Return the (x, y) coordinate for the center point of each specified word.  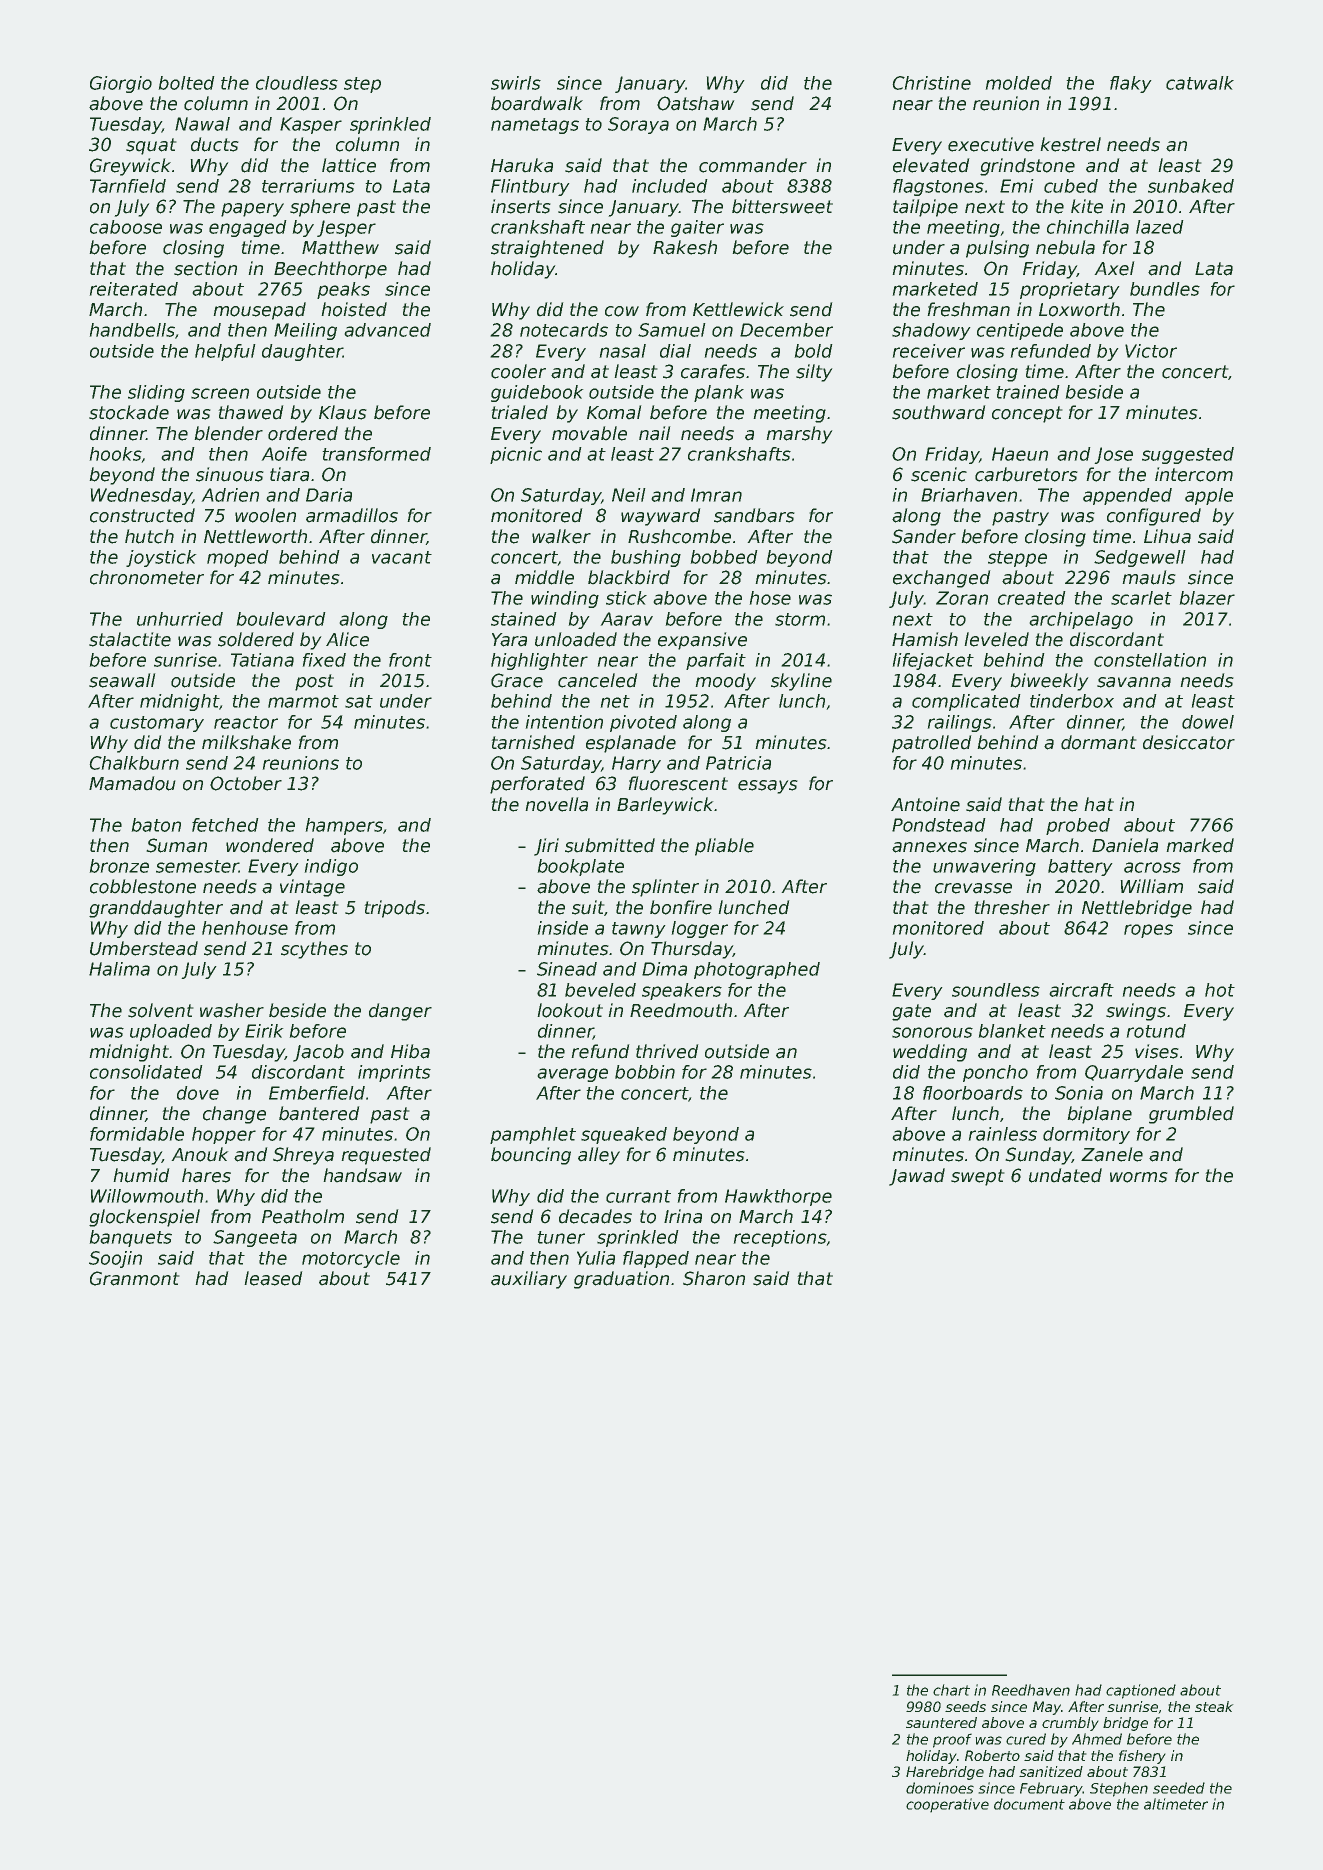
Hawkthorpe (778, 1197)
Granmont (134, 1278)
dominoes (940, 1788)
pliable (724, 847)
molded (1019, 83)
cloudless (297, 83)
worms (1138, 1177)
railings (960, 723)
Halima (119, 969)
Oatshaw (695, 103)
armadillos (352, 515)
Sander (924, 536)
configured (1154, 517)
